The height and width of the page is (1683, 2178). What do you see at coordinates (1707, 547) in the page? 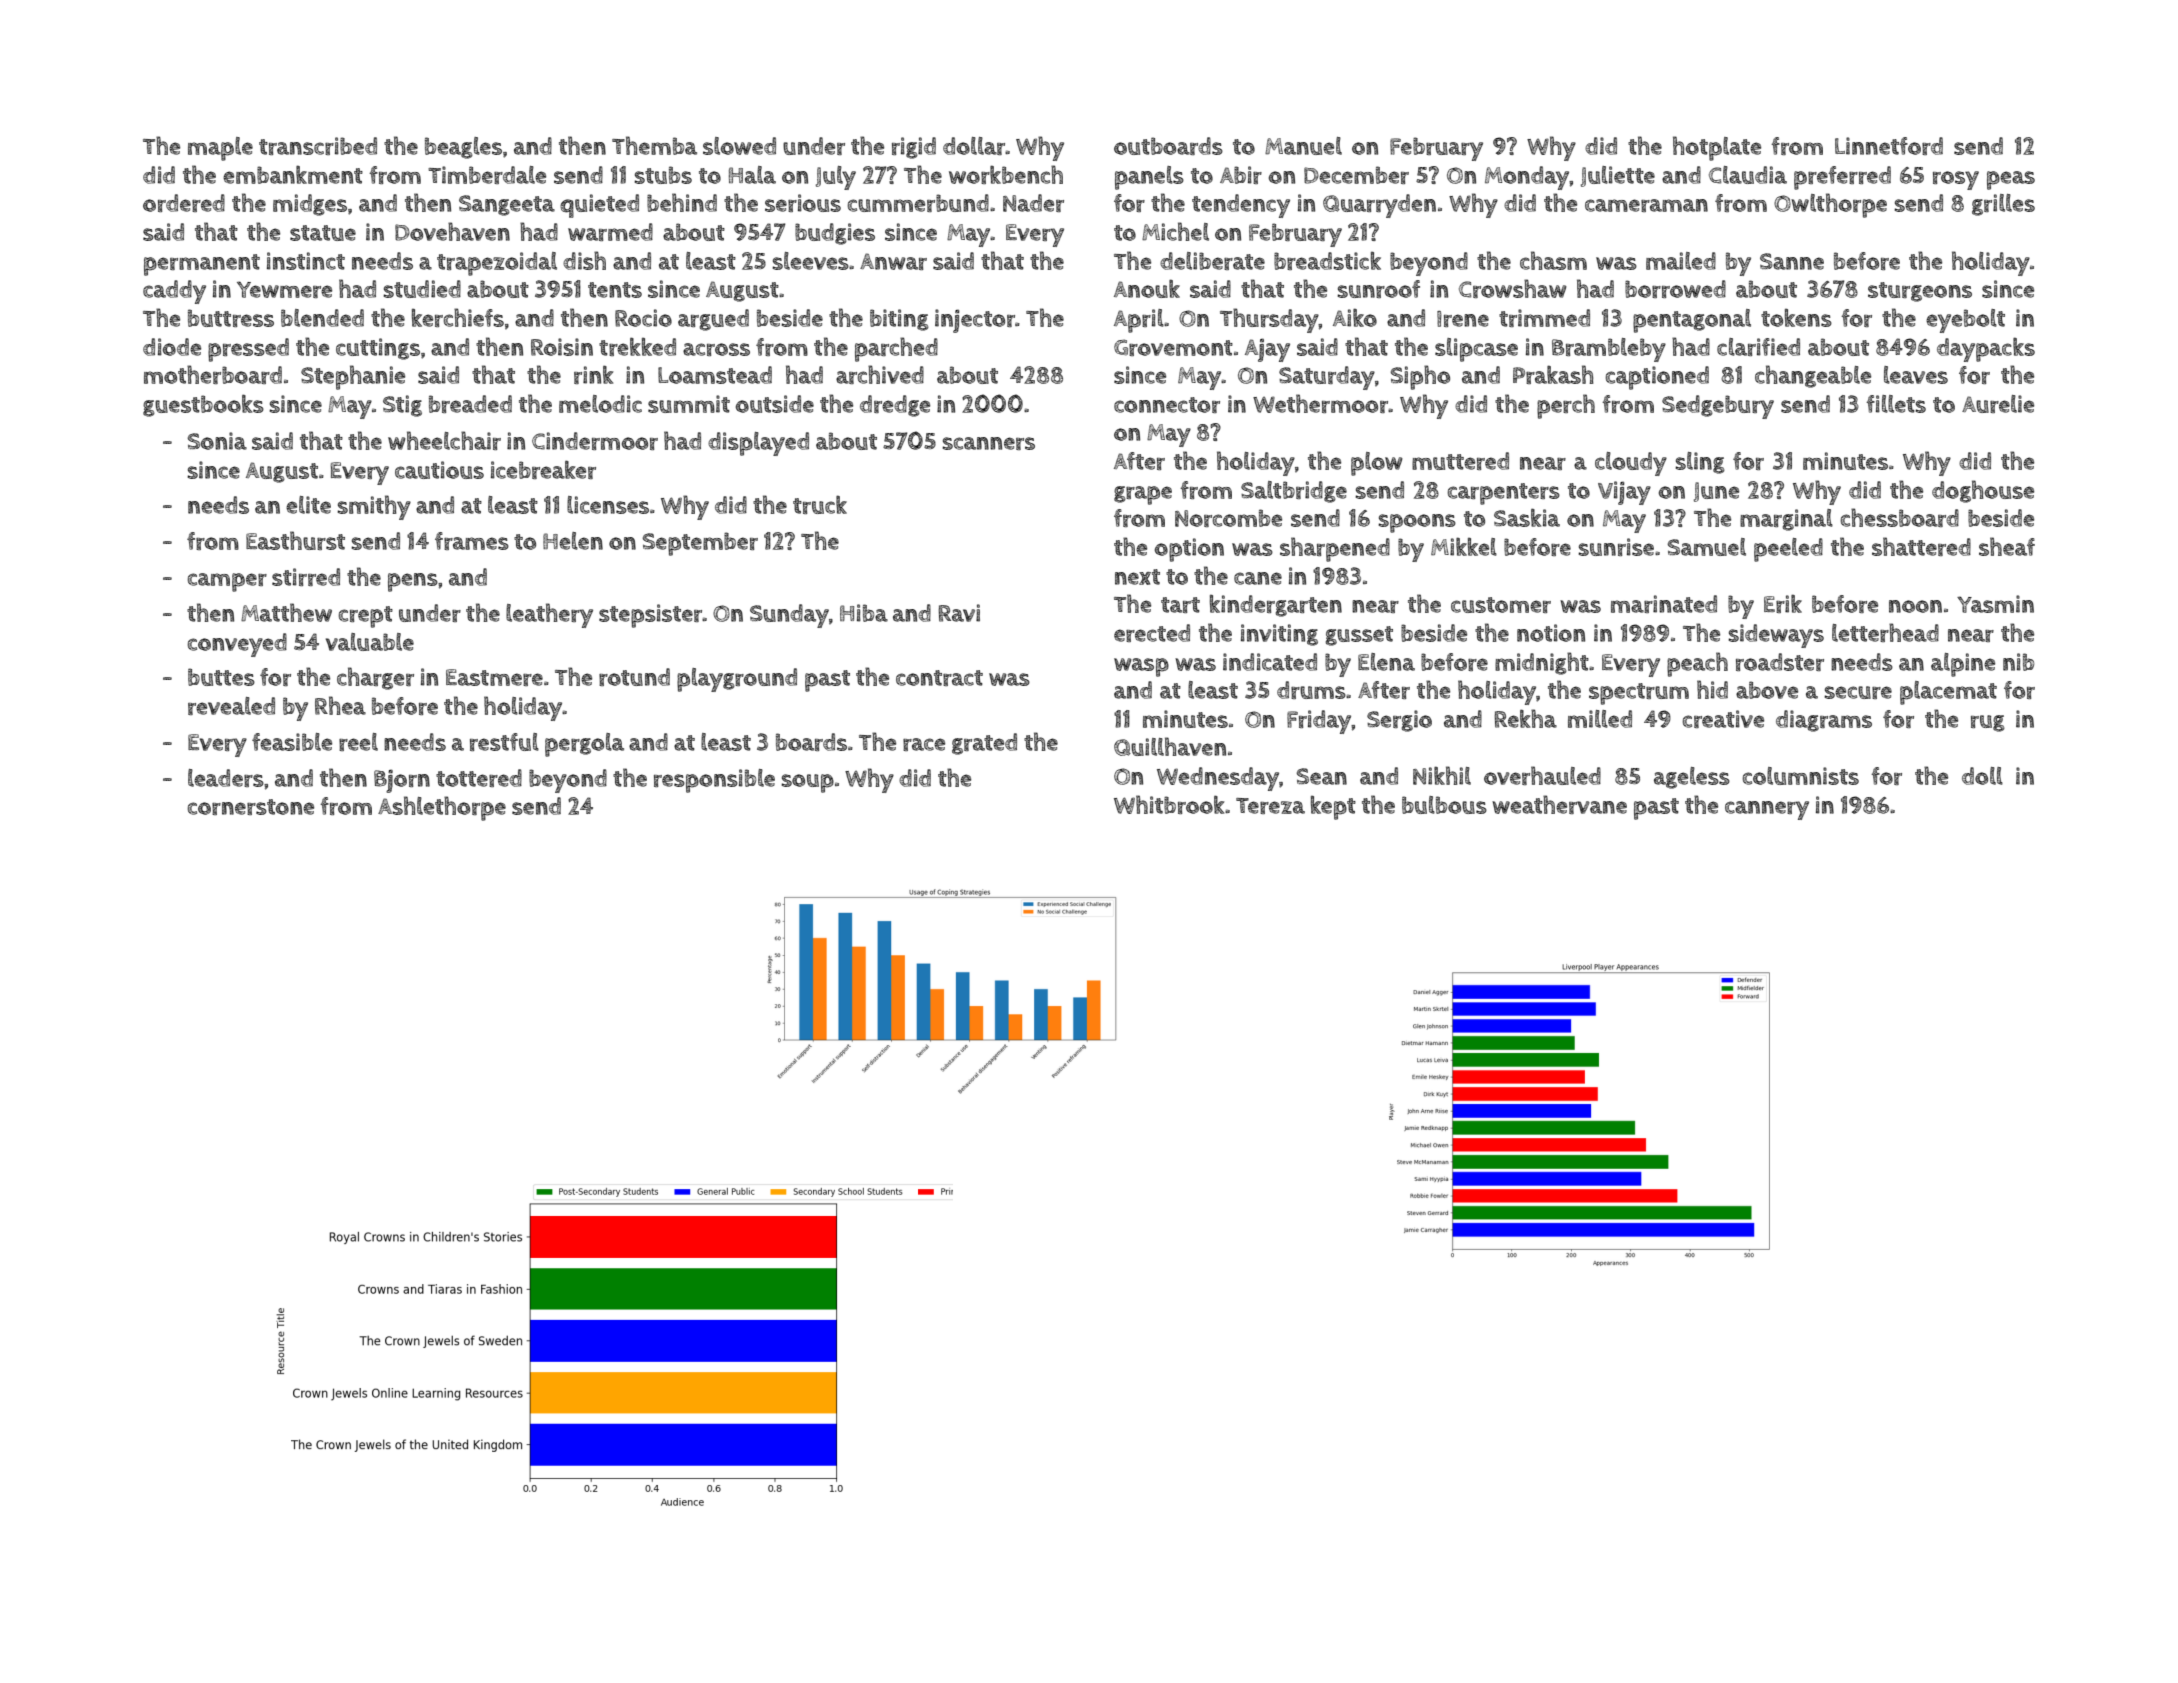
I see `Samuel` at bounding box center [1707, 547].
